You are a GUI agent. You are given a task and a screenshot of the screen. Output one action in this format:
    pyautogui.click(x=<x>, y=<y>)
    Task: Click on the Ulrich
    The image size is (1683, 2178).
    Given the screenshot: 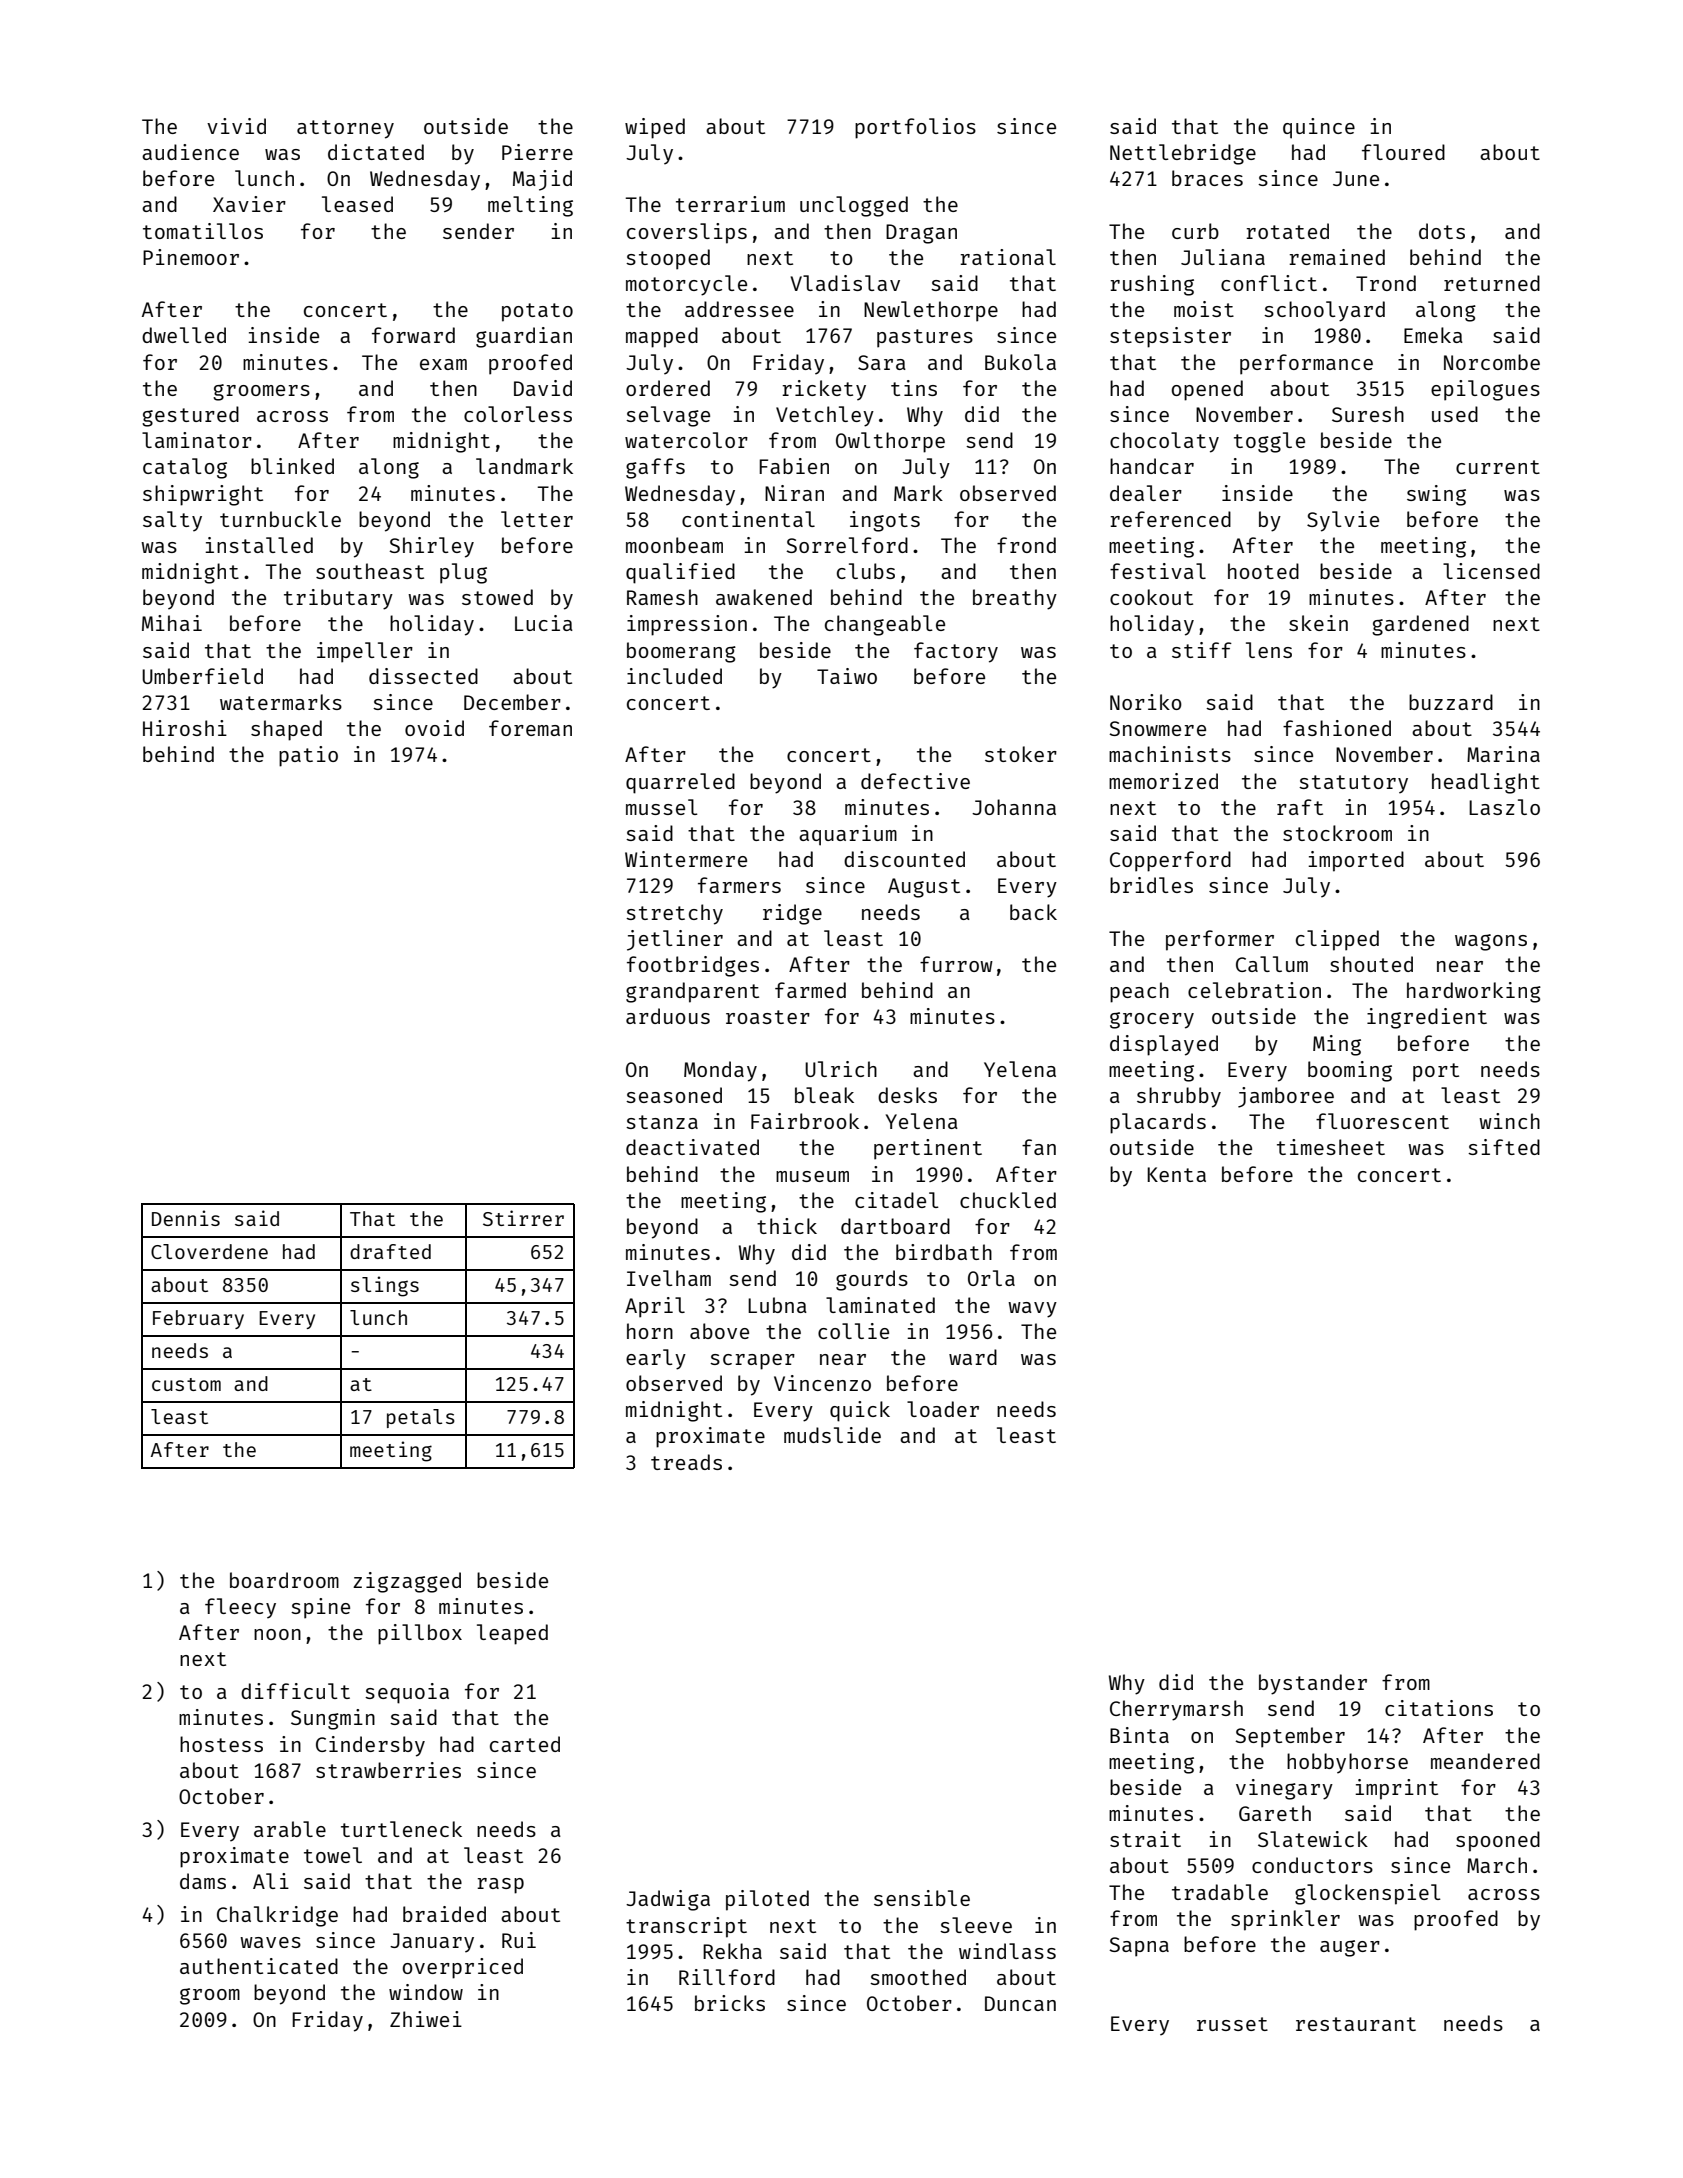 What is the action you would take?
    pyautogui.click(x=841, y=1069)
